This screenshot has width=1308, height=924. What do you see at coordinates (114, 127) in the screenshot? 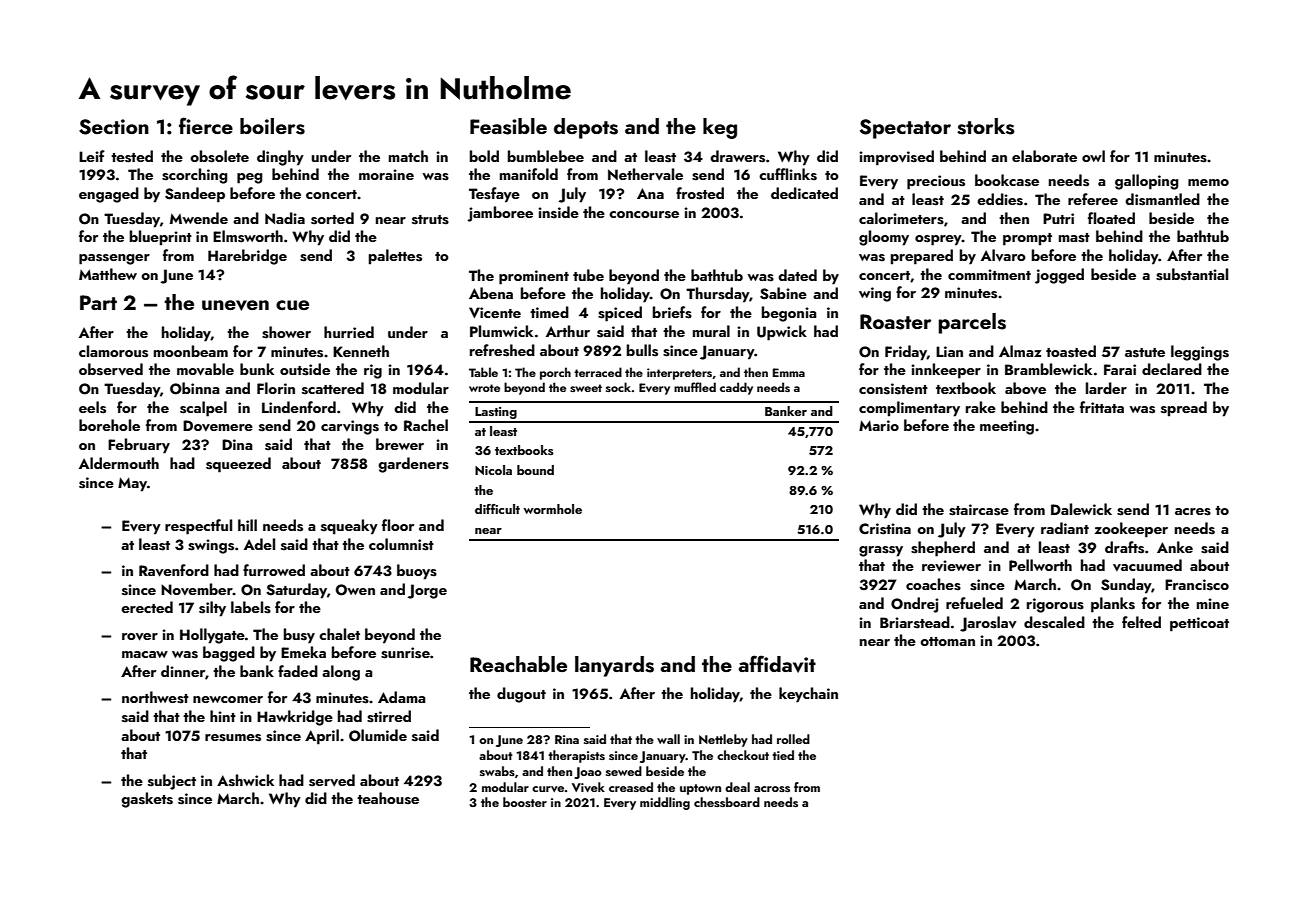
I see `Section` at bounding box center [114, 127].
